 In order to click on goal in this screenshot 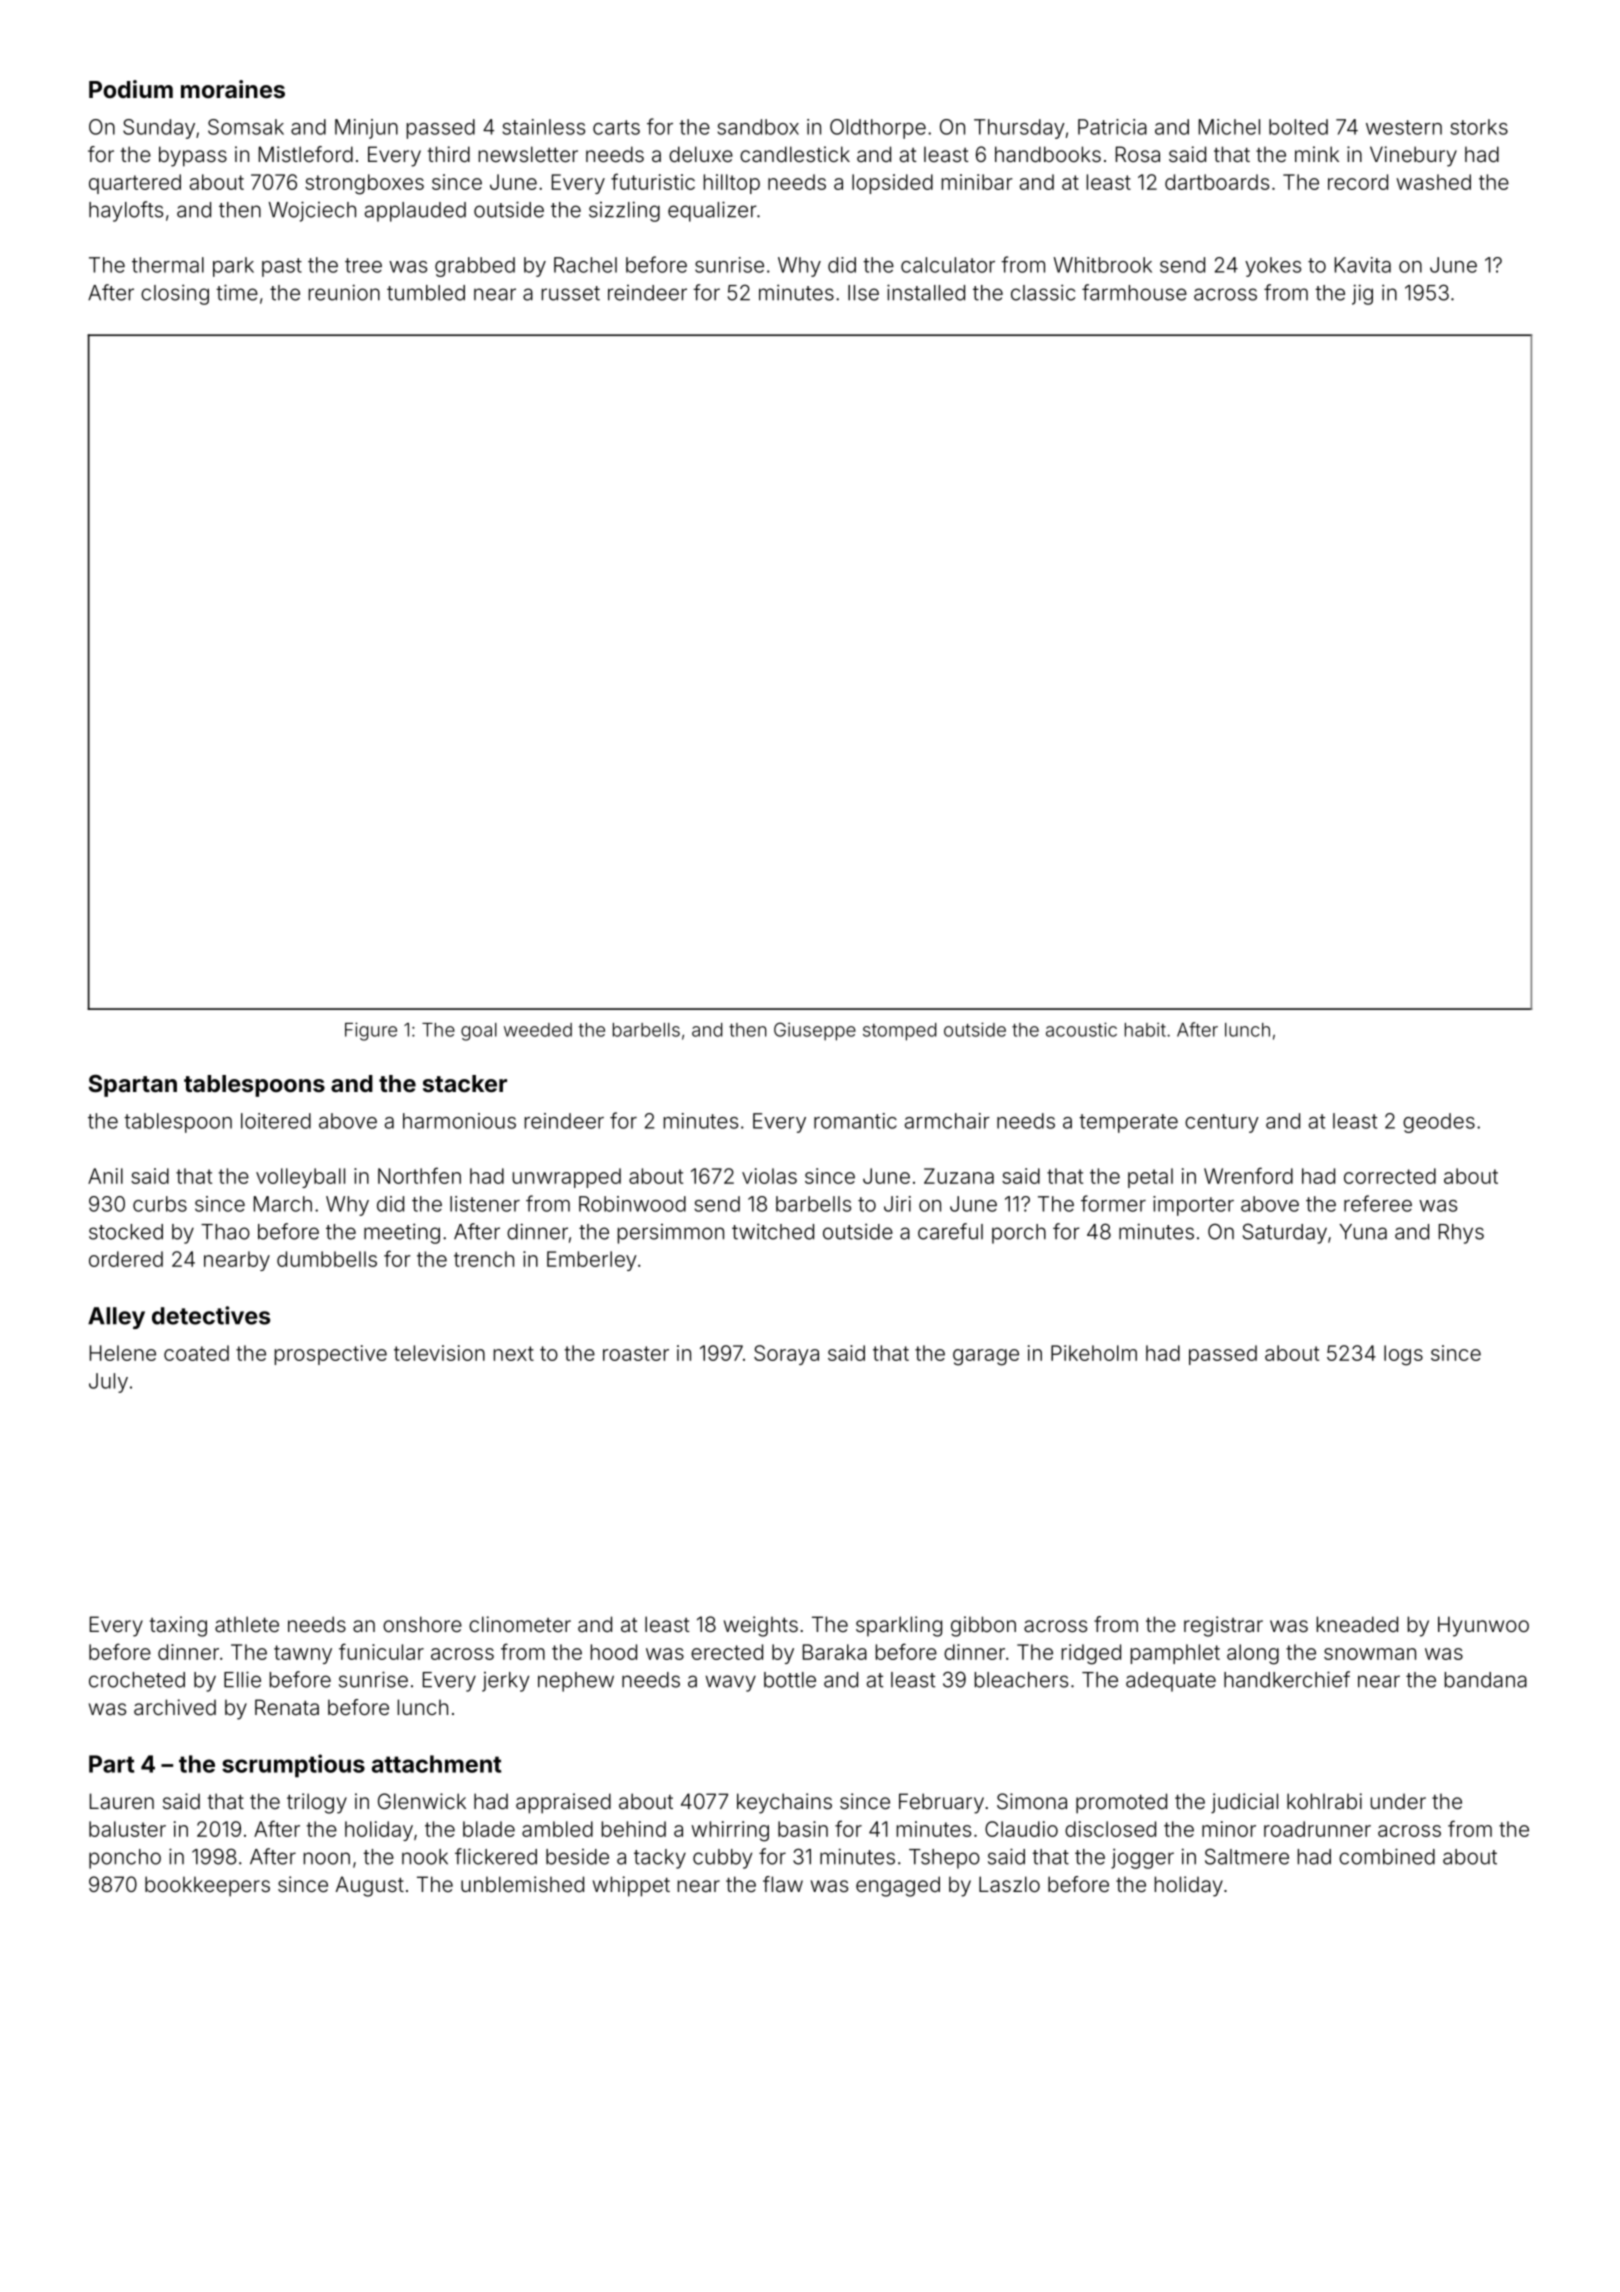, I will do `click(479, 1032)`.
